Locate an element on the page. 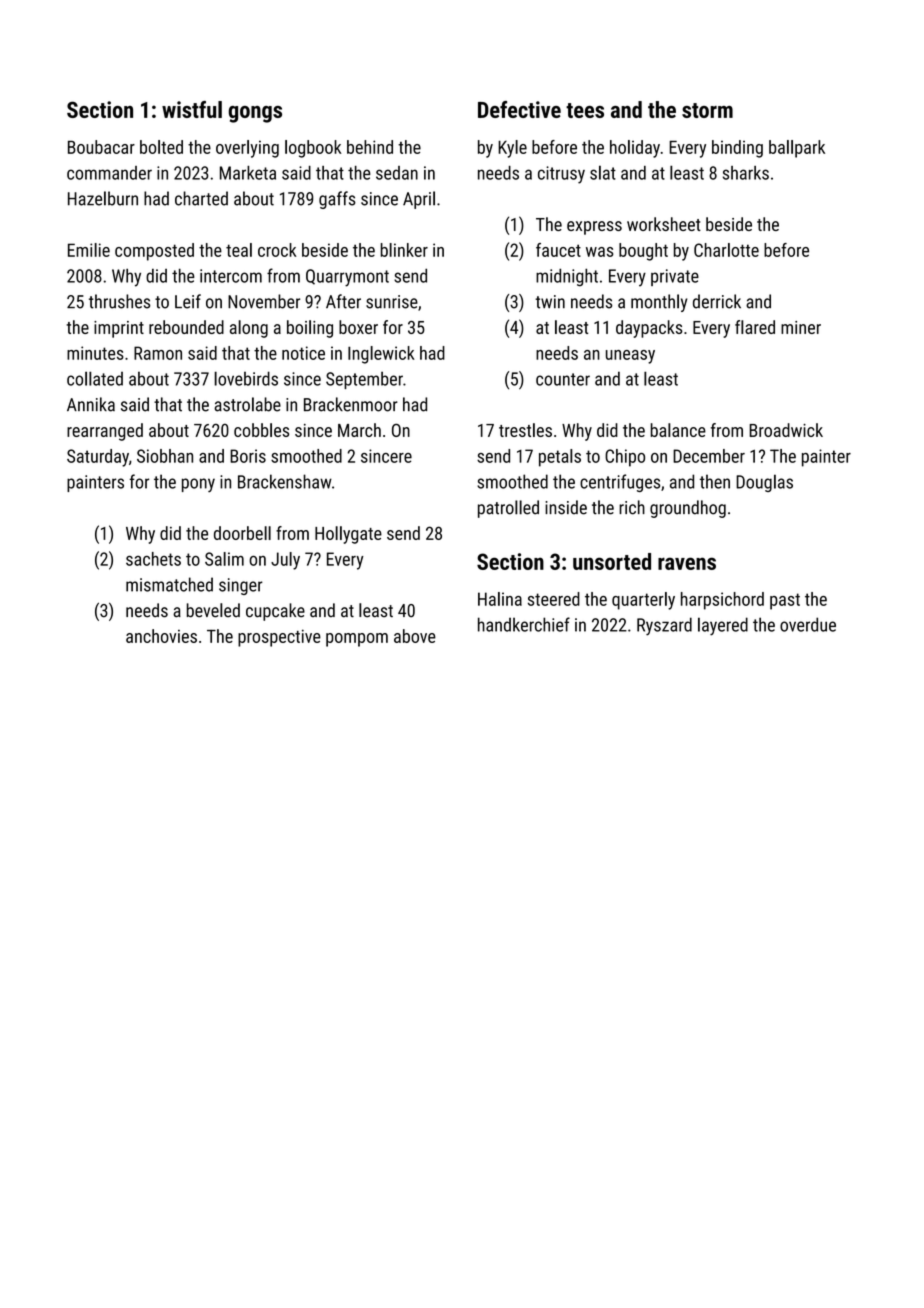 The height and width of the document is (1308, 924). Halina is located at coordinates (500, 599).
